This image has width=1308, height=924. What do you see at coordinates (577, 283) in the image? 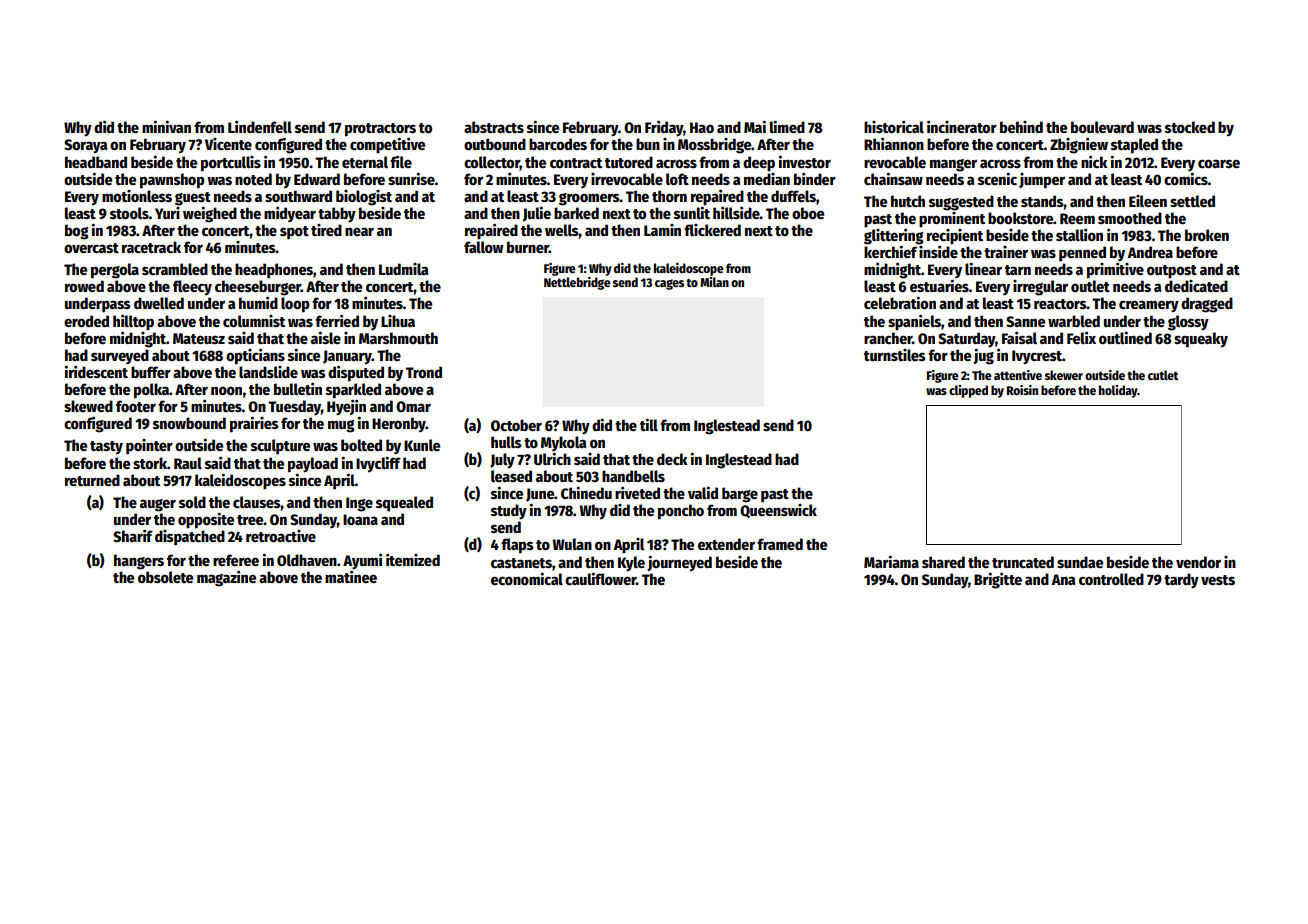
I see `Nettlebridge` at bounding box center [577, 283].
